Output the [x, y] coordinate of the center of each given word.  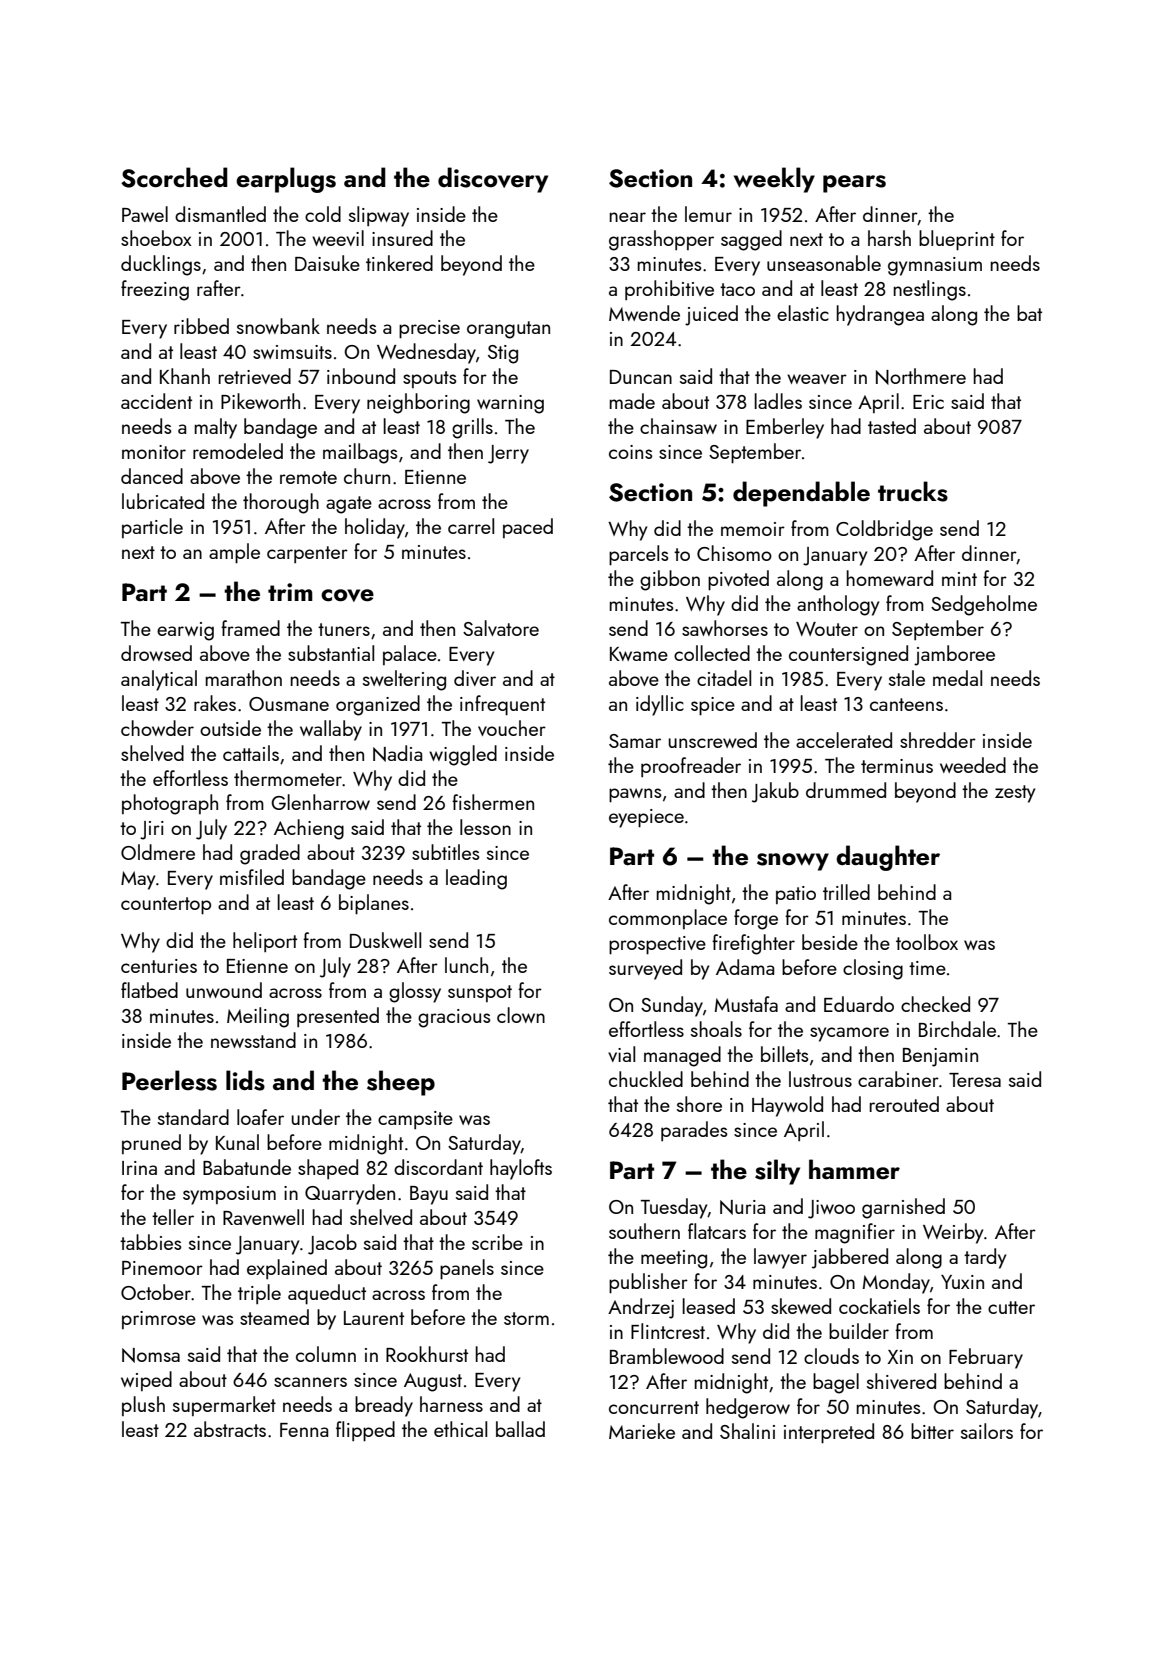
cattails [251, 753]
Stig [503, 354]
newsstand [253, 1040]
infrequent [502, 705]
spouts [430, 379]
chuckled [646, 1079]
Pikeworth [260, 401]
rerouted [904, 1104]
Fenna [304, 1430]
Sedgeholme [984, 605]
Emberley [785, 428]
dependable [801, 494]
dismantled [220, 214]
